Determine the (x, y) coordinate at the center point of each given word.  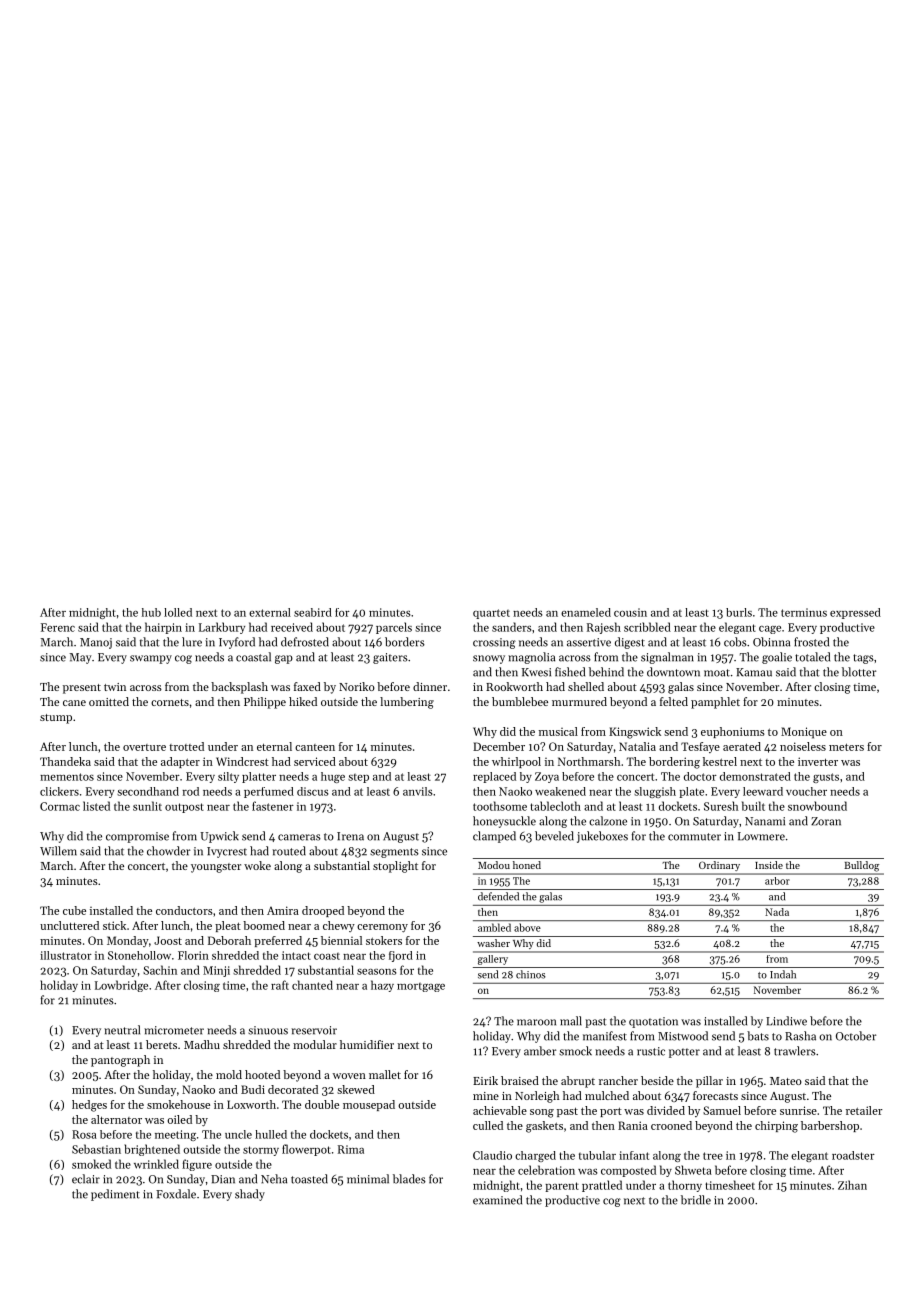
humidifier (367, 1044)
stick (114, 925)
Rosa (84, 1134)
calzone (608, 821)
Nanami (765, 821)
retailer (864, 1110)
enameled (586, 612)
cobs (735, 642)
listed (96, 806)
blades (409, 1179)
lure (192, 642)
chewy (339, 926)
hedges (89, 1106)
